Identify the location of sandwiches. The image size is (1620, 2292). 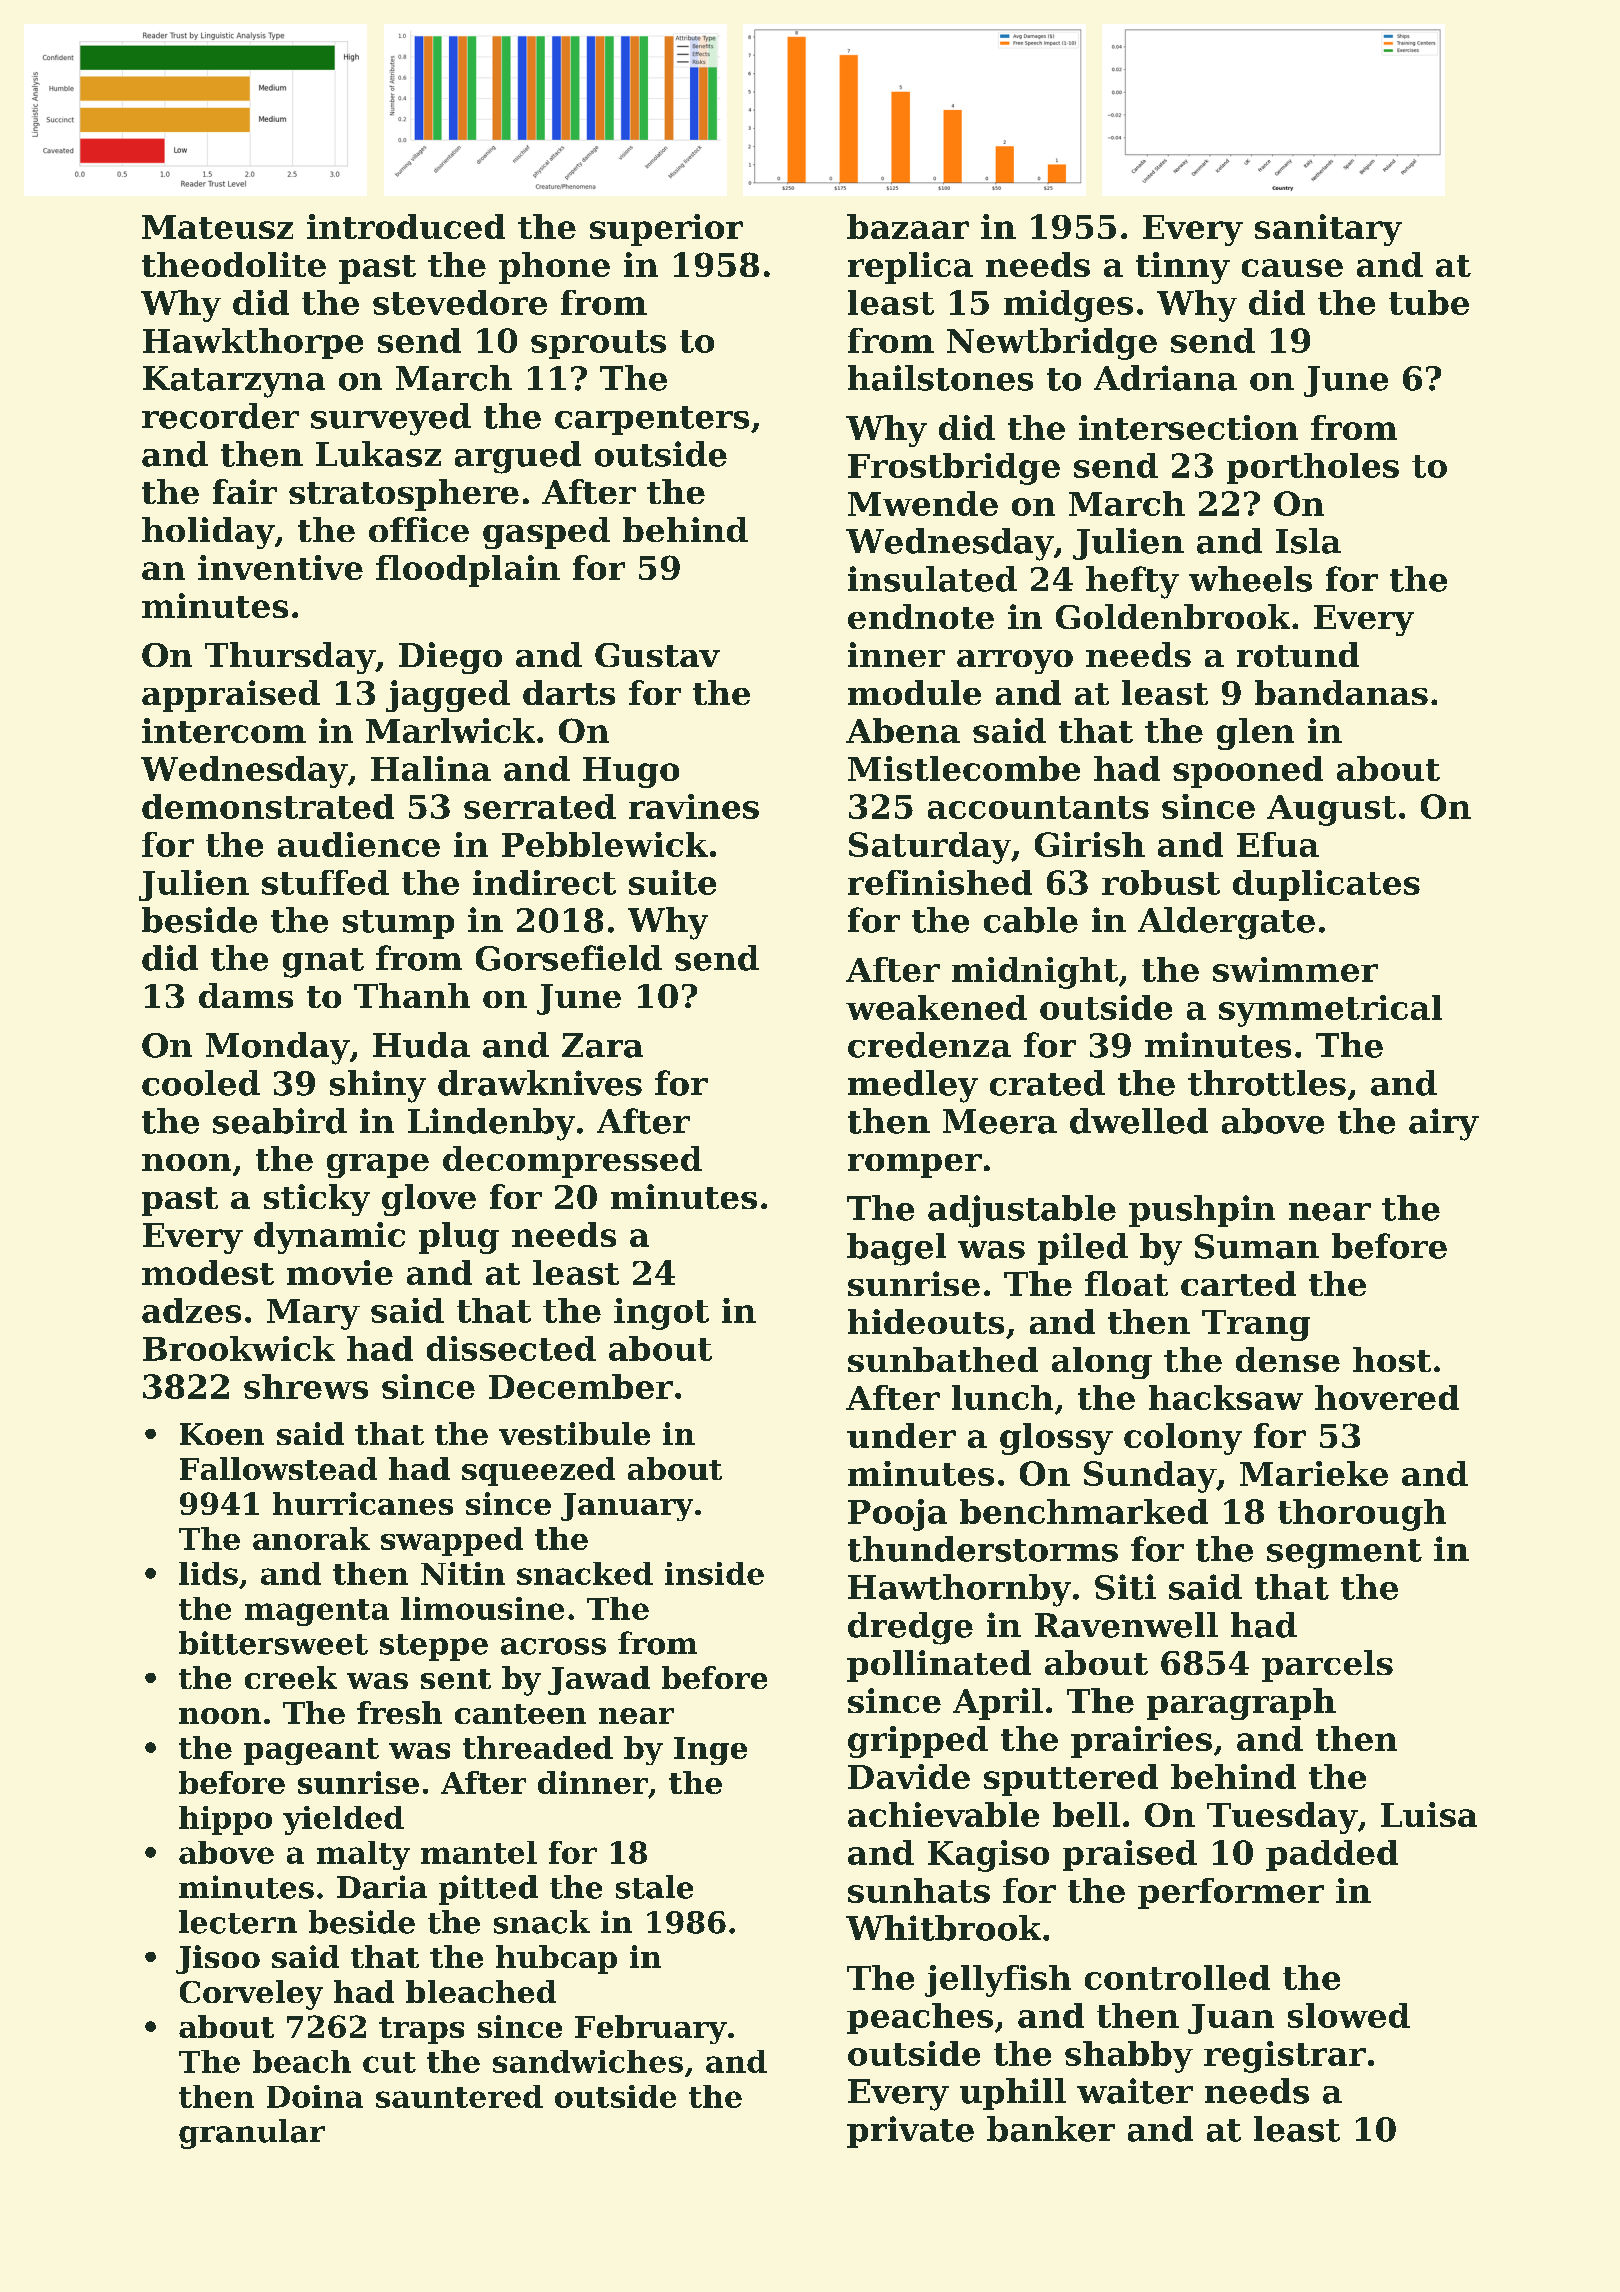
(588, 2061).
